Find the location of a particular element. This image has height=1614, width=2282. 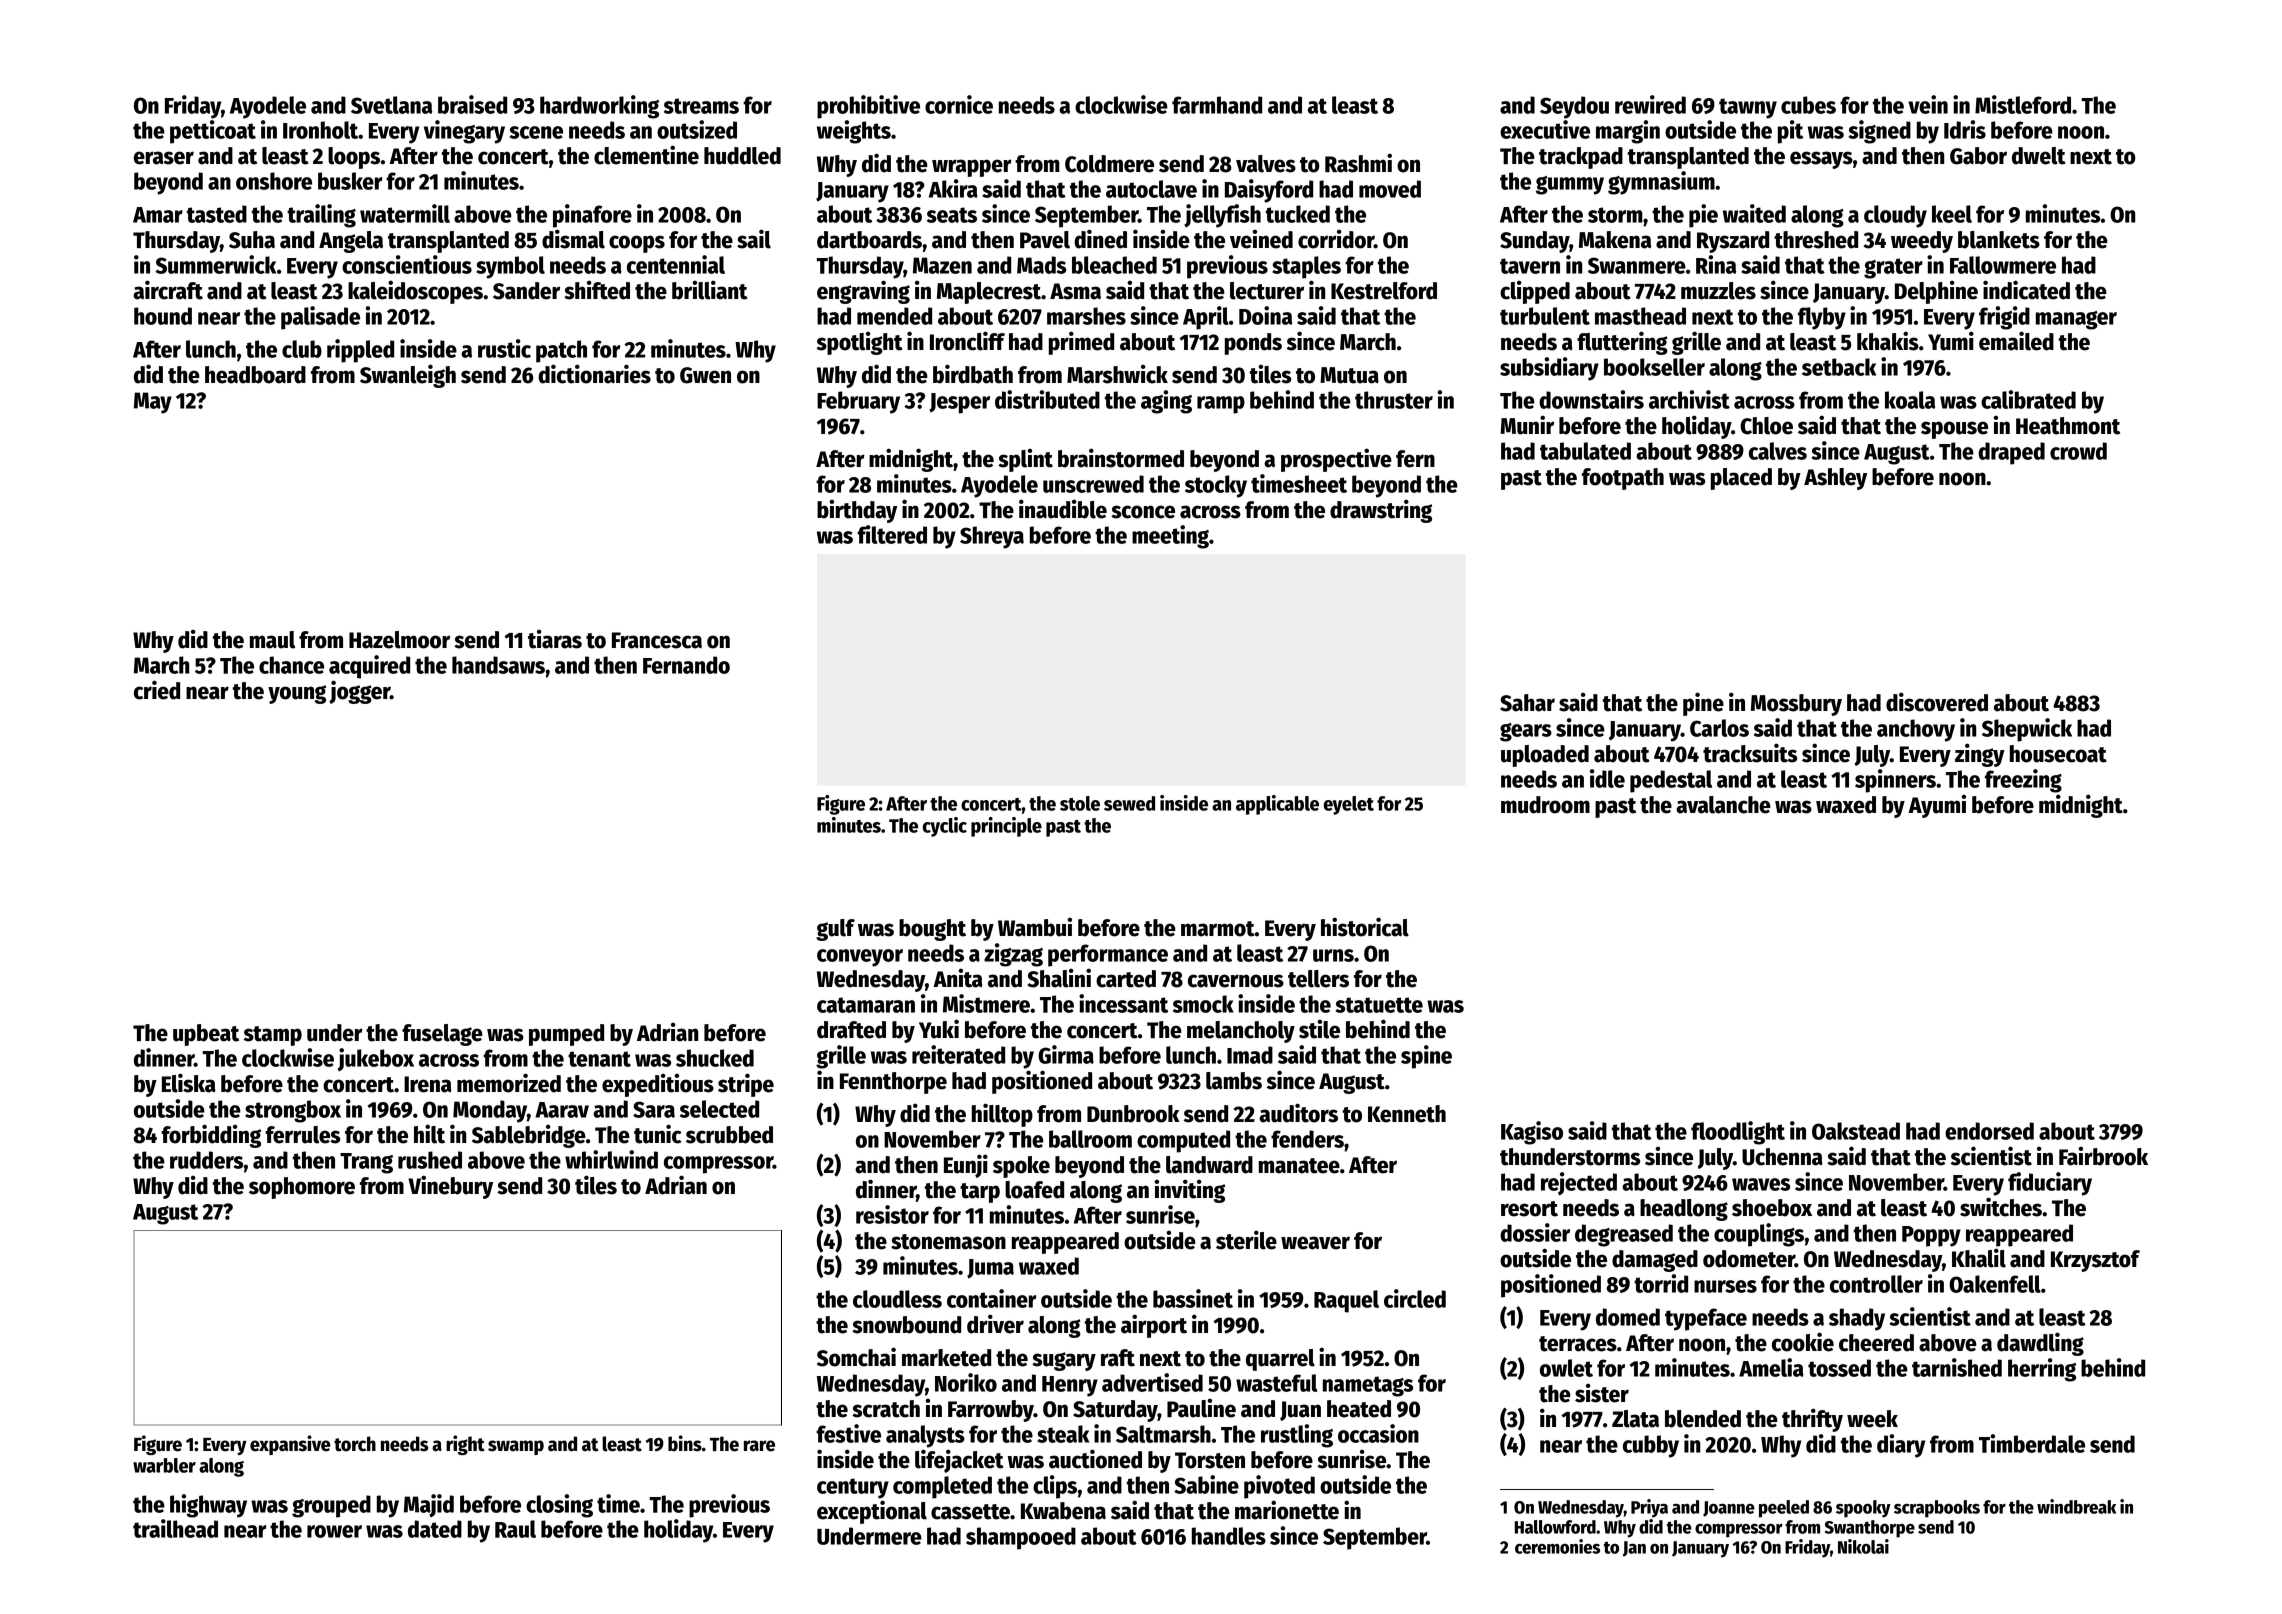

rustic is located at coordinates (504, 348).
